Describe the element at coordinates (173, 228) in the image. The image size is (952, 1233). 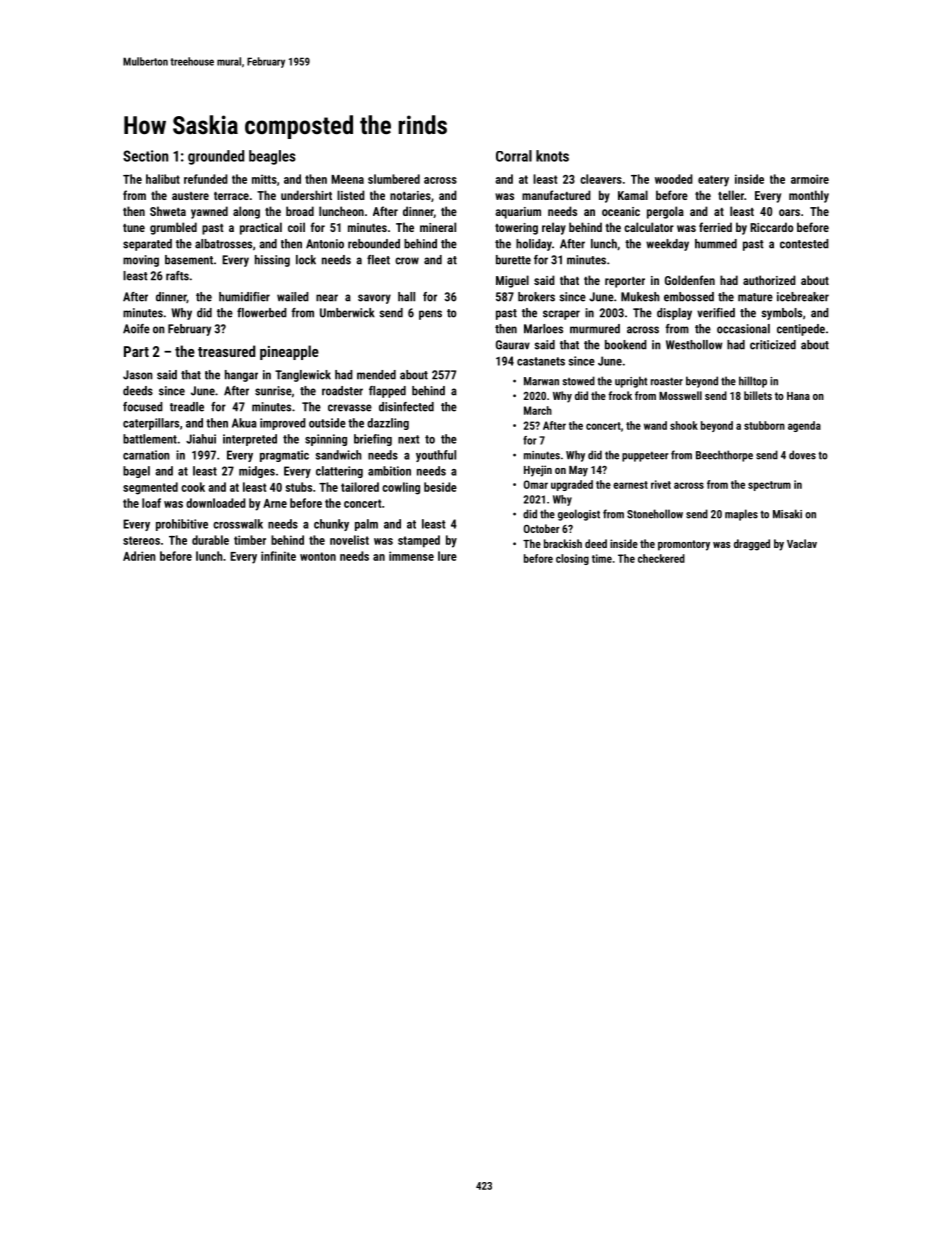
I see `grumbled` at that location.
